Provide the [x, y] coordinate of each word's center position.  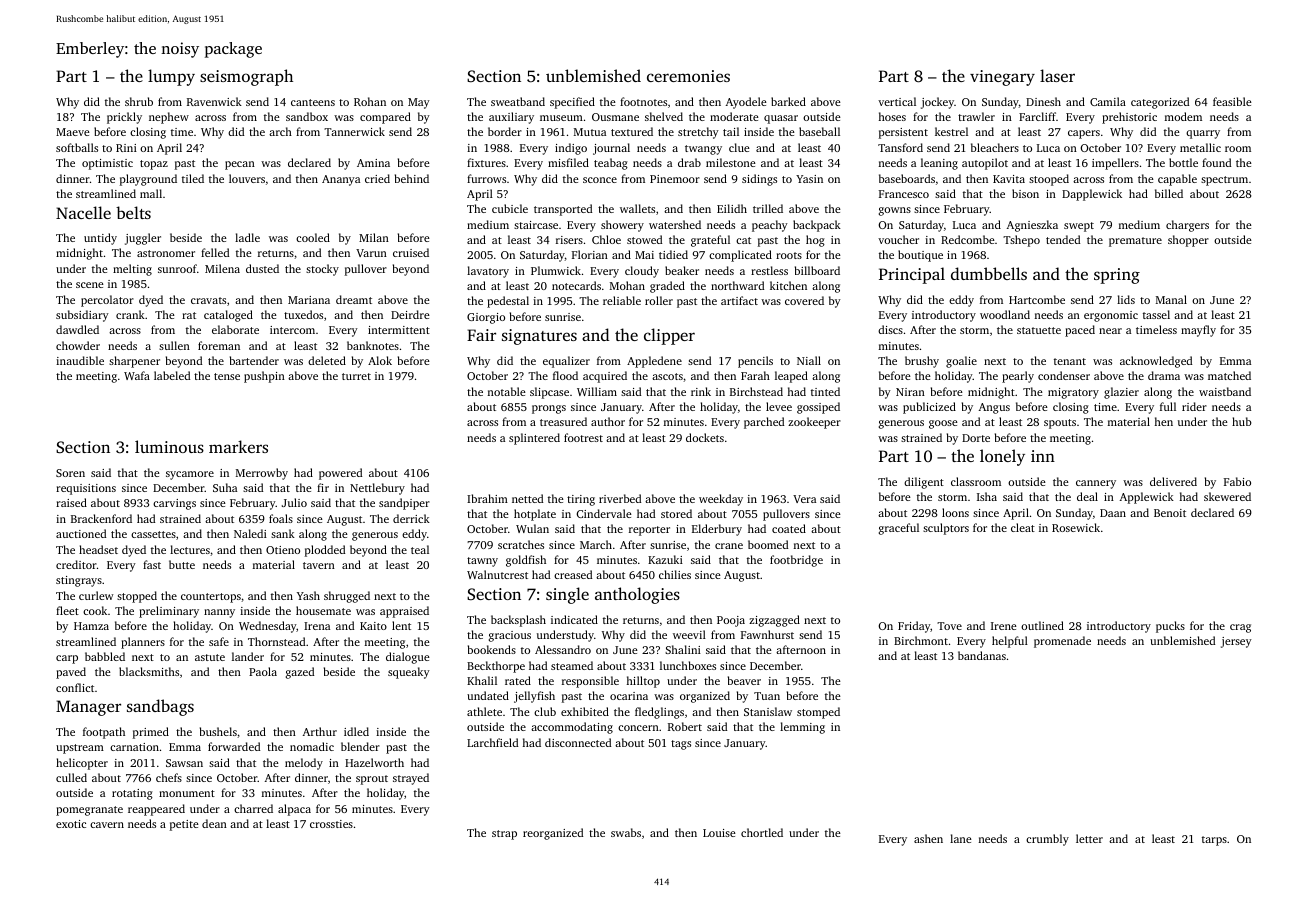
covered [804, 300]
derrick [411, 518]
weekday [721, 500]
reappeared [156, 810]
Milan [374, 237]
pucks [1170, 627]
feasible [1232, 101]
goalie [961, 362]
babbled [105, 656]
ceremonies [688, 76]
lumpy [171, 77]
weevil [689, 634]
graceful [899, 529]
